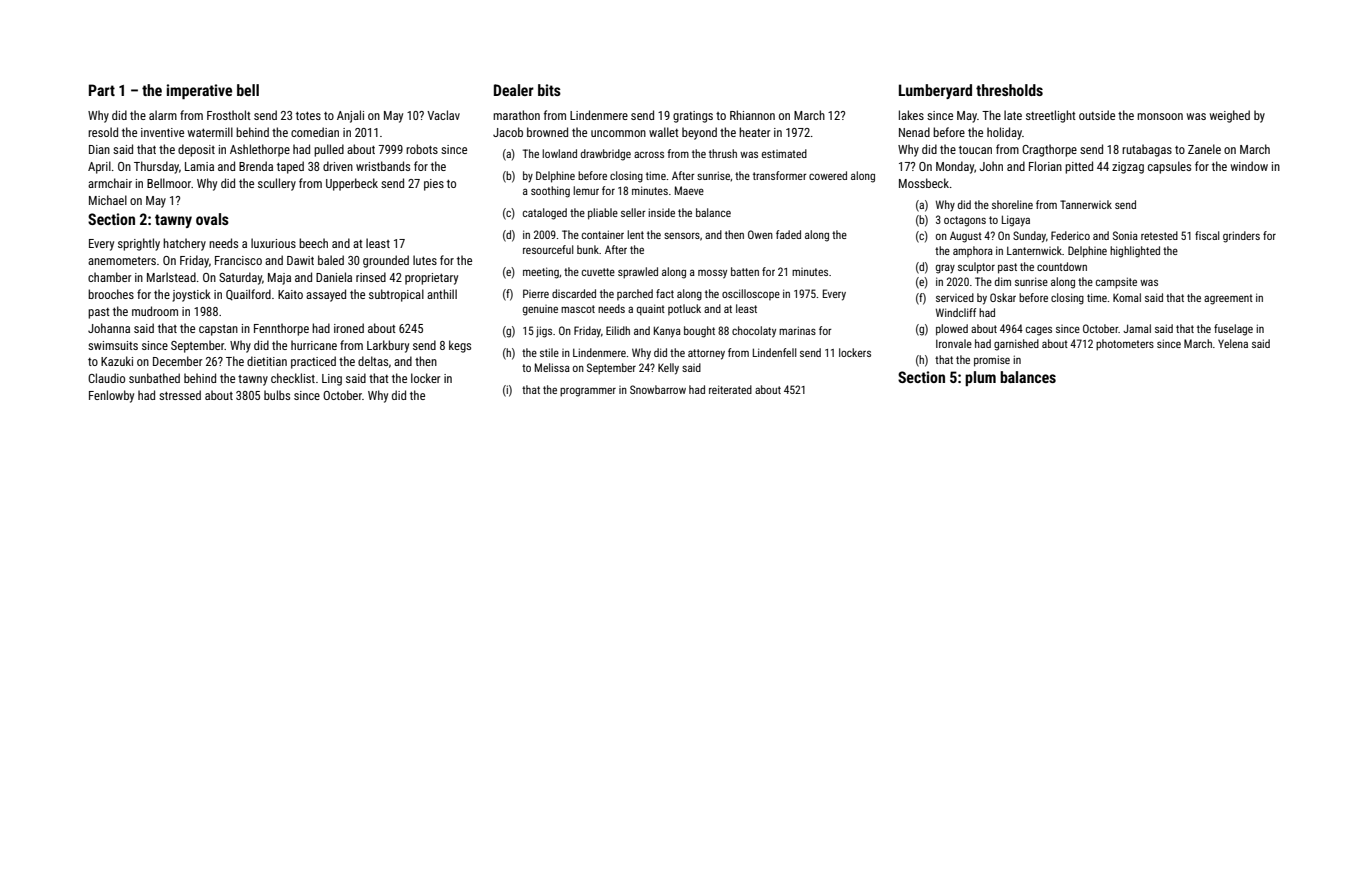 This document has width=1372, height=887. Describe the element at coordinates (980, 378) in the document. I see `plum` at that location.
